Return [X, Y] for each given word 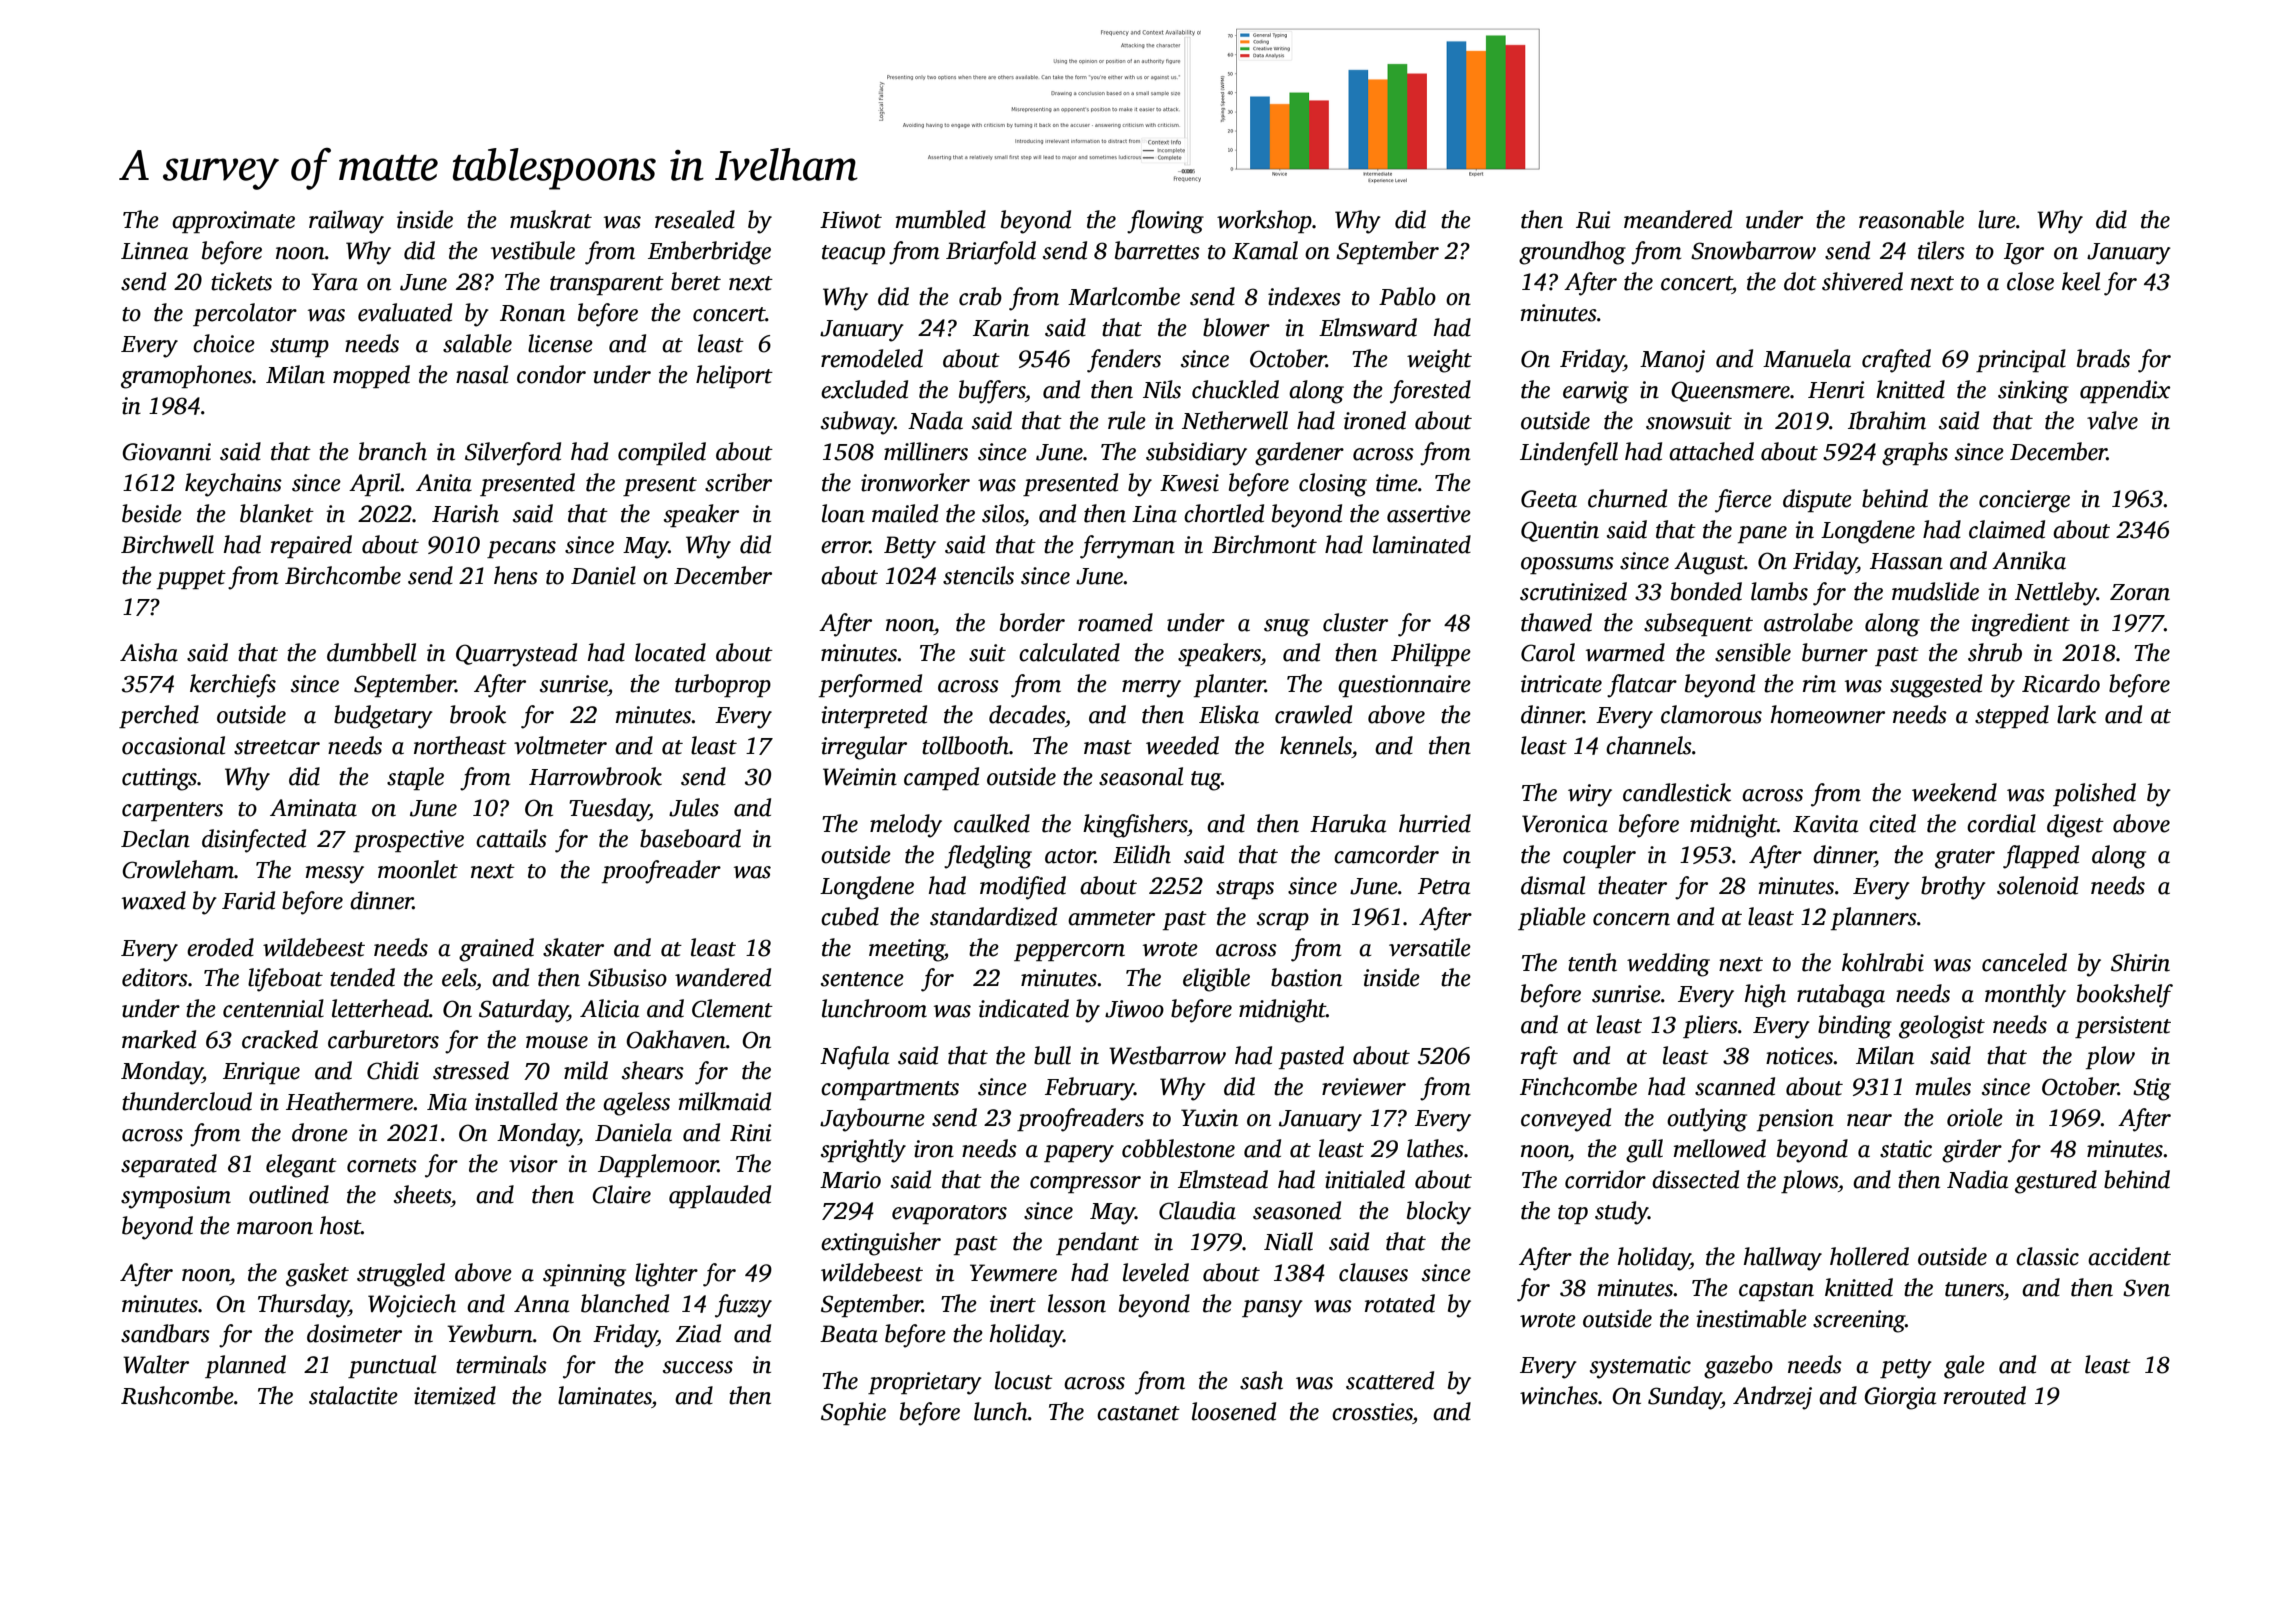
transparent [607, 285]
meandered [1678, 219]
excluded [864, 389]
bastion [1306, 977]
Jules [694, 807]
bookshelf [2125, 996]
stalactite [353, 1395]
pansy [1272, 1309]
